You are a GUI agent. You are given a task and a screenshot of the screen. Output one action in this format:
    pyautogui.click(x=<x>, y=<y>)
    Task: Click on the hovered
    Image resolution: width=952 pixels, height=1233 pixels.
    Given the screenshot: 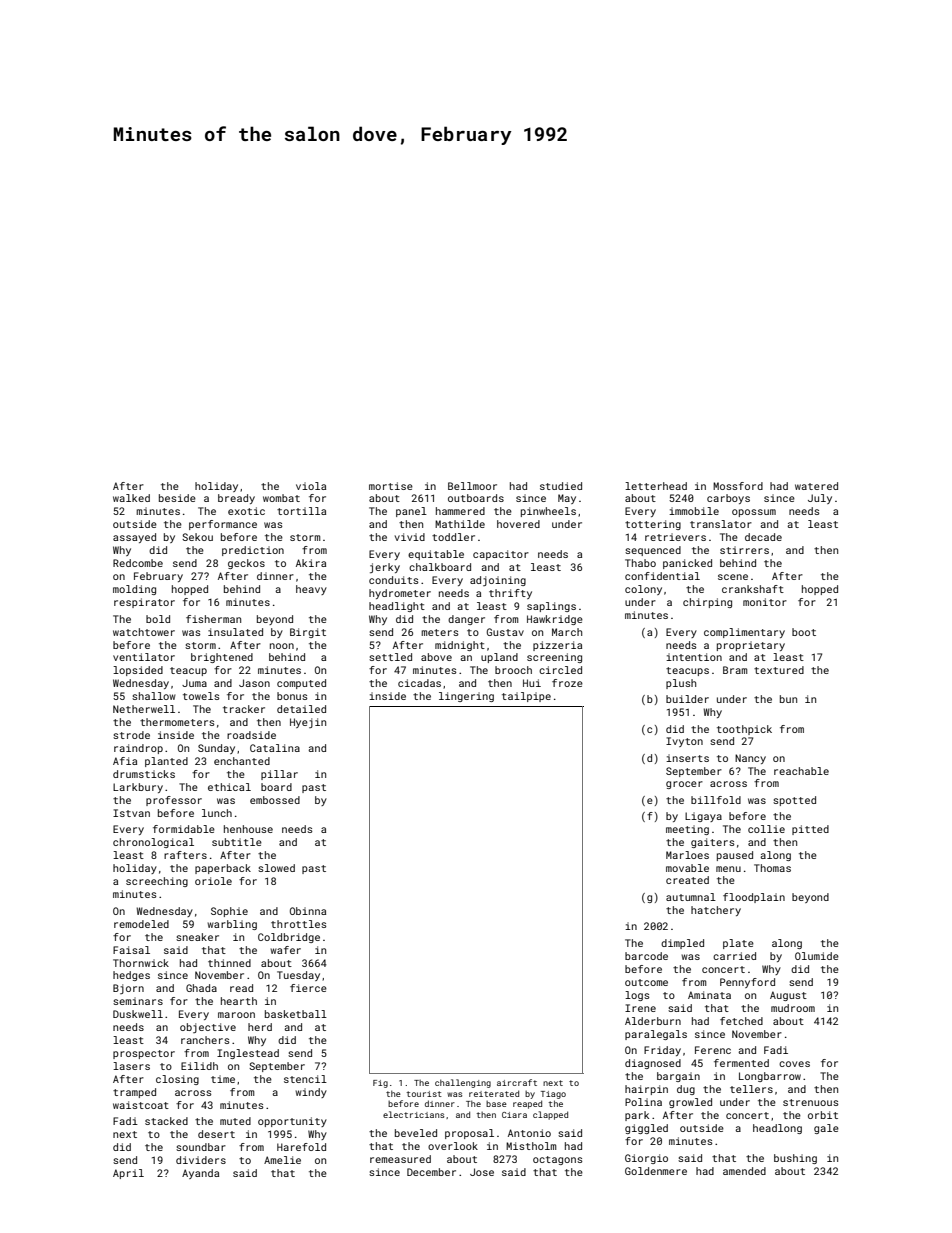 What is the action you would take?
    pyautogui.click(x=518, y=524)
